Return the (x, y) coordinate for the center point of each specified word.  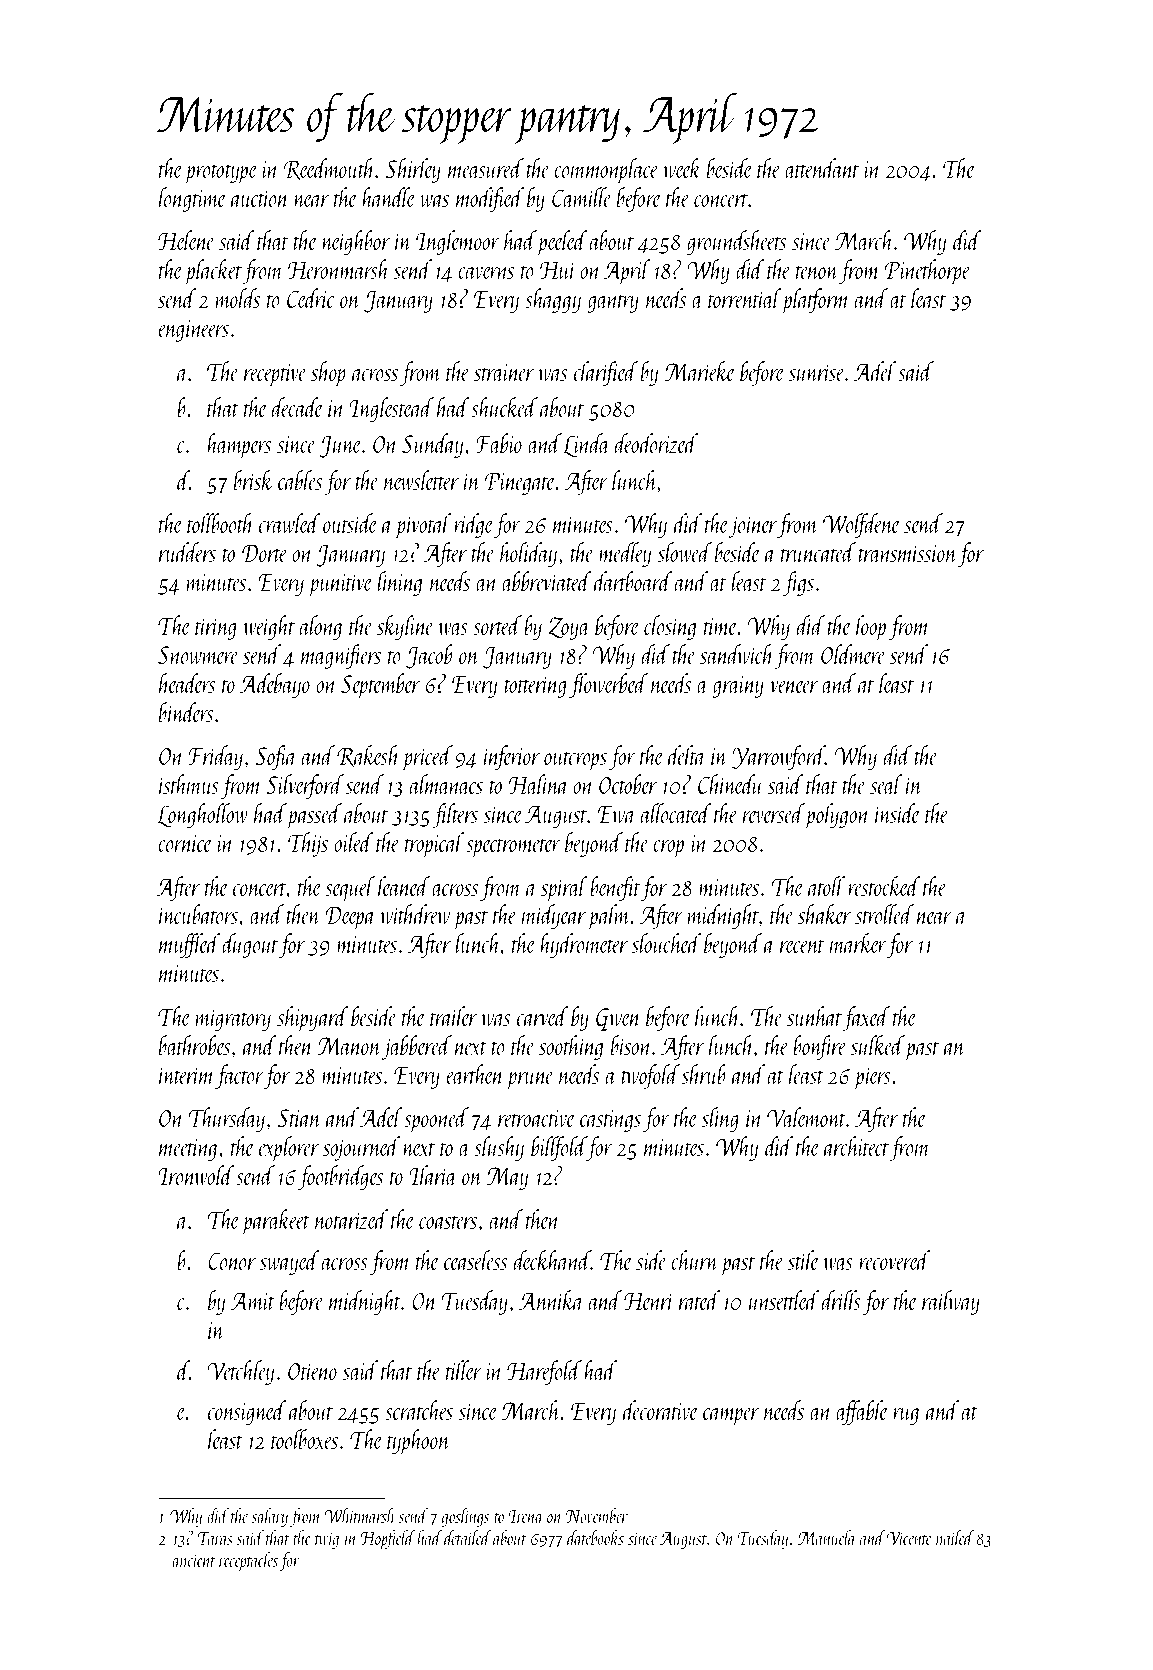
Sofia (276, 757)
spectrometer (513, 848)
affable (862, 1412)
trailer (453, 1016)
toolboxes (304, 1439)
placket (213, 272)
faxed (866, 1018)
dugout (250, 945)
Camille (582, 197)
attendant (822, 168)
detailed (467, 1537)
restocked (884, 886)
